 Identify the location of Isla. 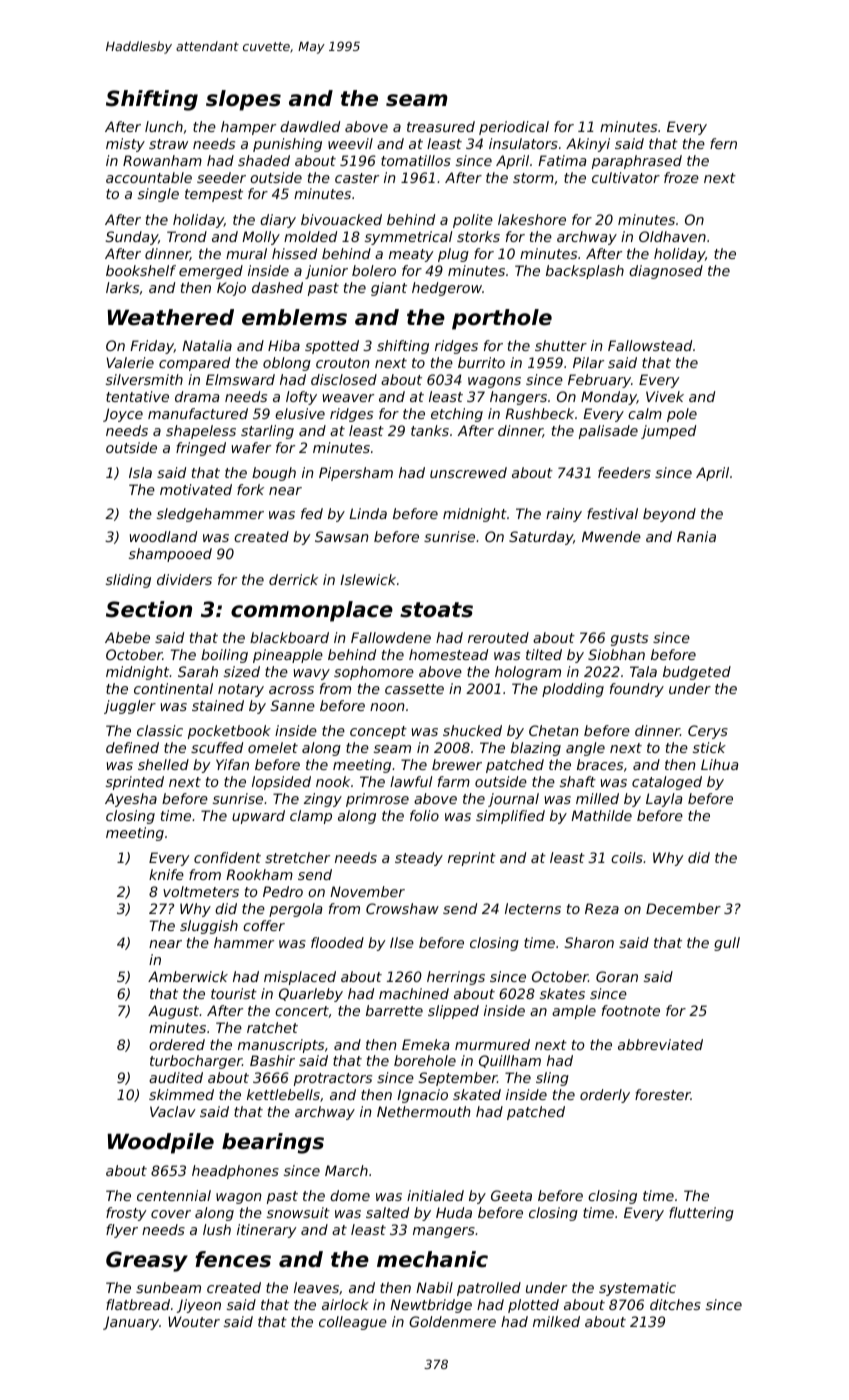
(140, 472).
